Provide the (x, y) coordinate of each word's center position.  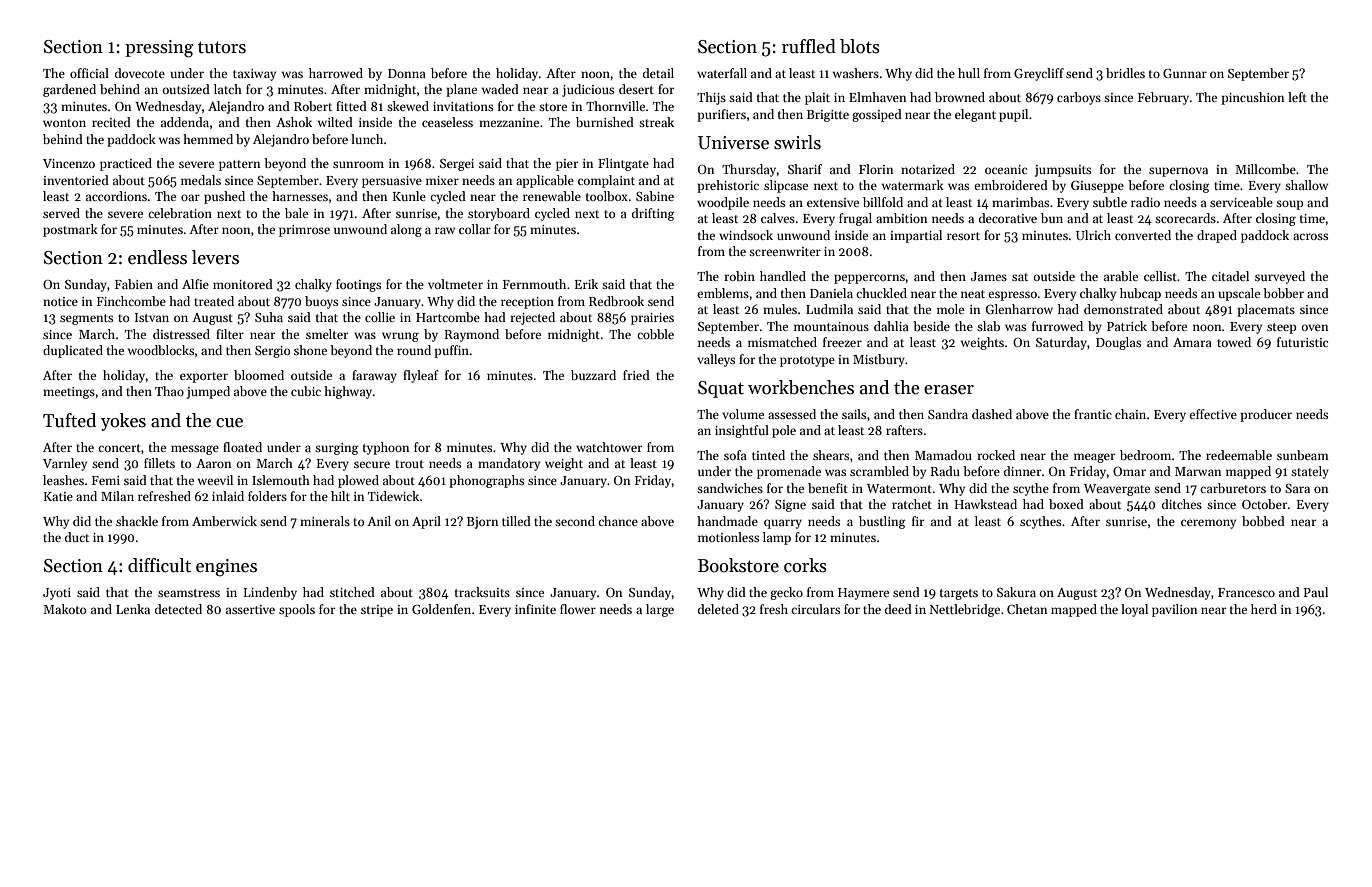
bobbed (1263, 521)
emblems (723, 293)
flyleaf (420, 376)
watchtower (609, 447)
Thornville (615, 106)
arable (1121, 276)
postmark (70, 230)
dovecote (140, 73)
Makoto (64, 609)
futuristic (1302, 342)
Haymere (863, 594)
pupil (1013, 115)
